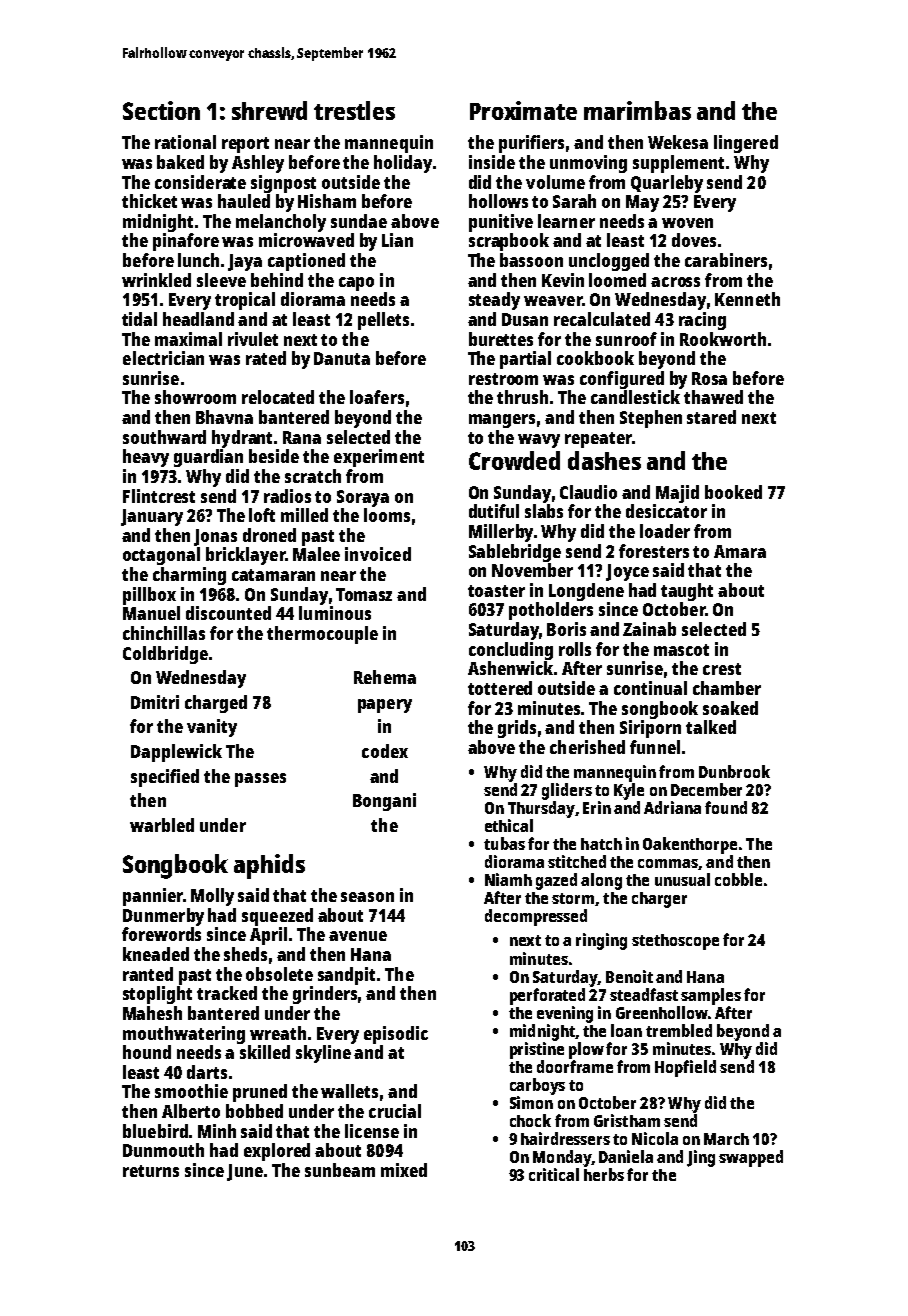 This screenshot has width=908, height=1316. Describe the element at coordinates (155, 702) in the screenshot. I see `Dmitri` at that location.
